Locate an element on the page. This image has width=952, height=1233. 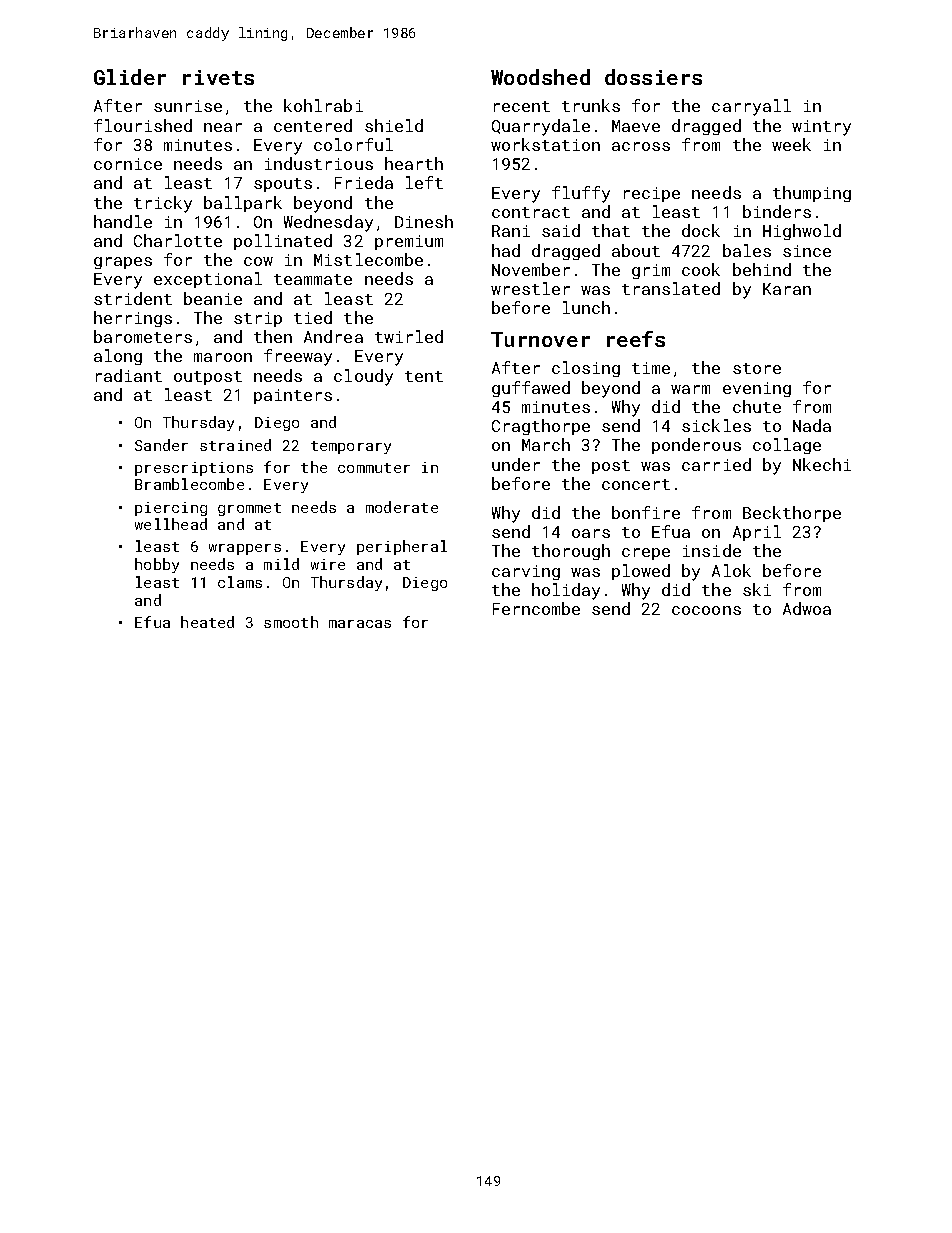
cow is located at coordinates (258, 261).
